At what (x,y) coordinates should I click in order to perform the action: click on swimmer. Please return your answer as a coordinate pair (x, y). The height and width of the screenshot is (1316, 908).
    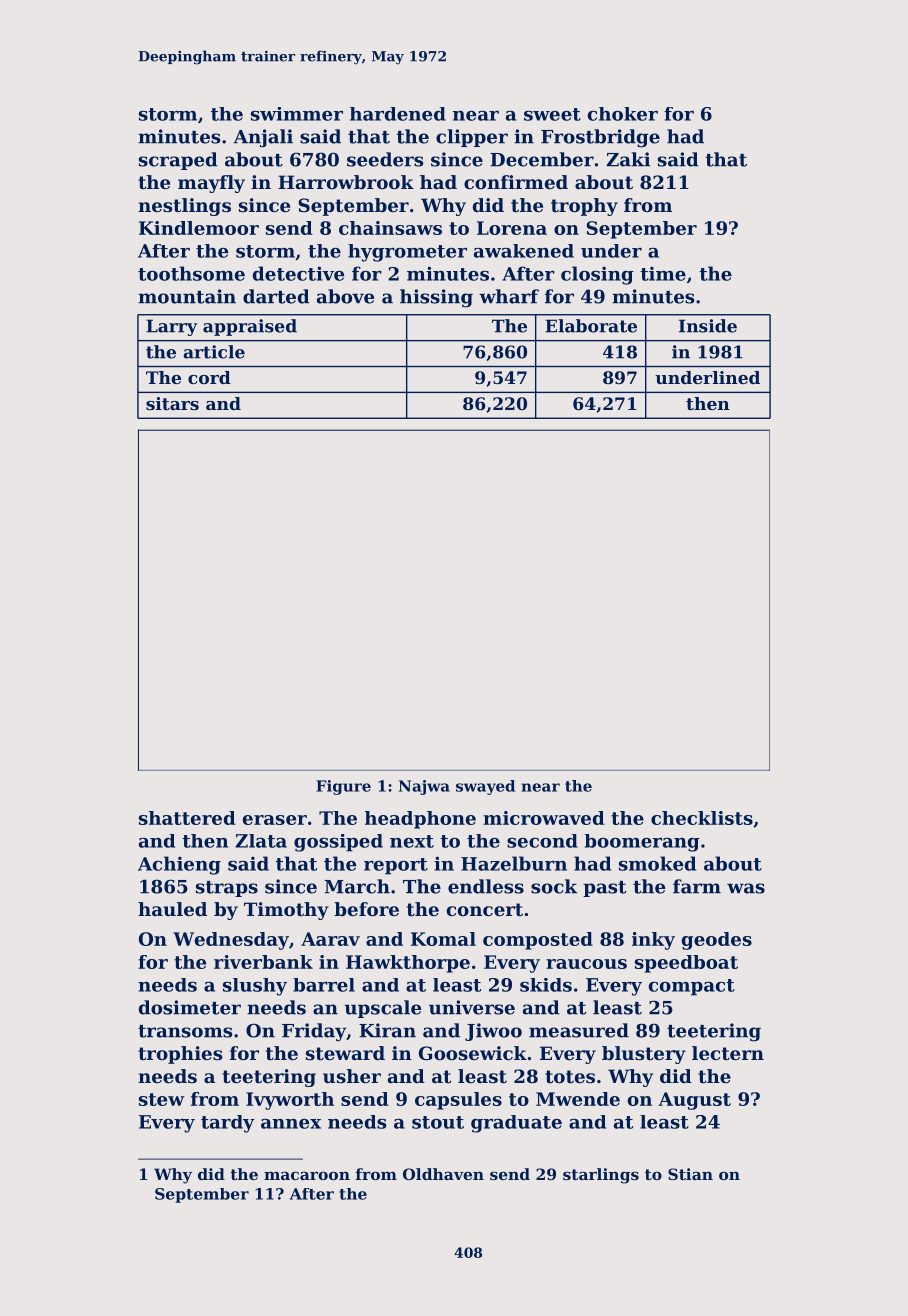
    Looking at the image, I should click on (297, 114).
